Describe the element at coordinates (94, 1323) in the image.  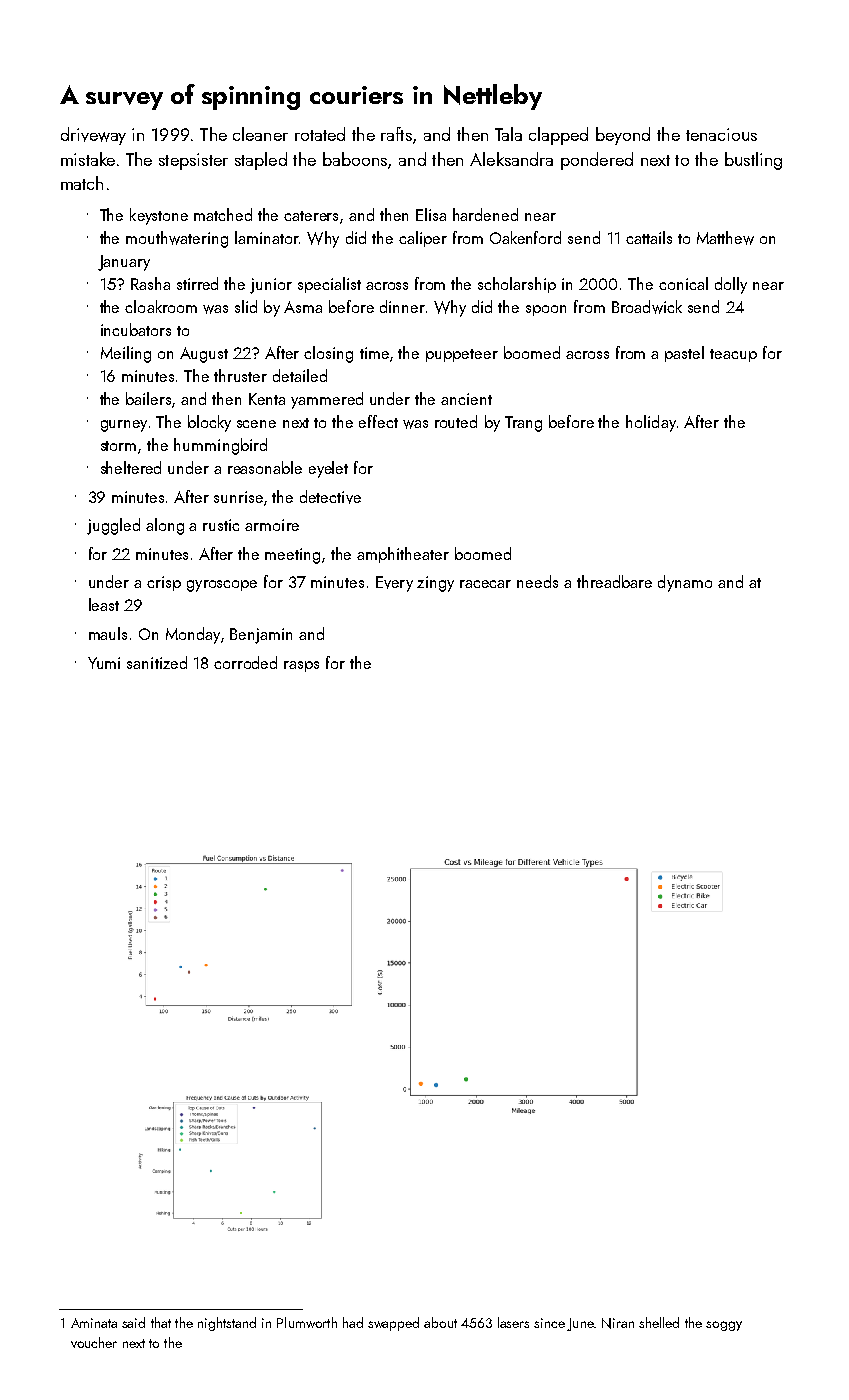
I see `Aminata` at that location.
